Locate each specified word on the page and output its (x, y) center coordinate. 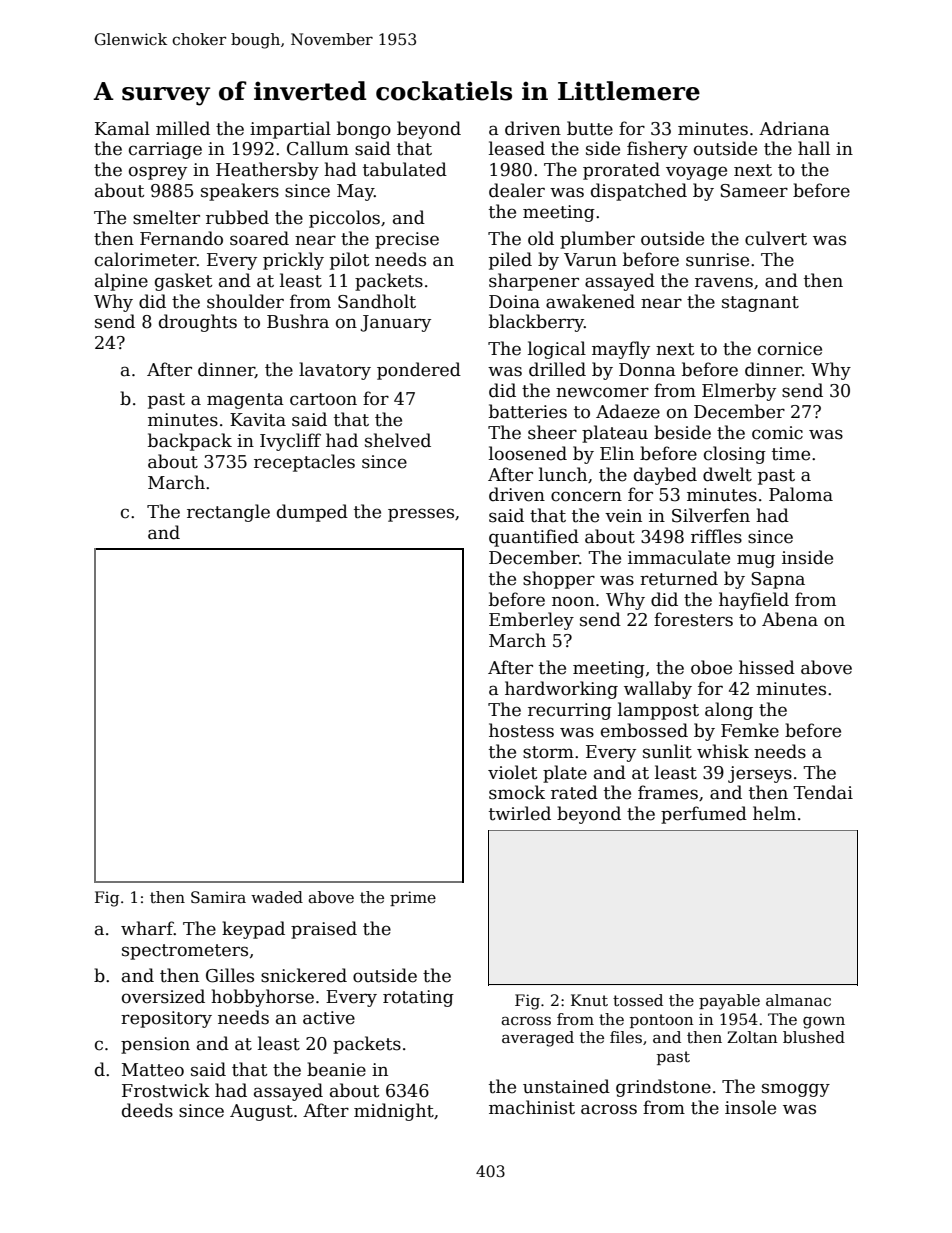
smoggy (796, 1090)
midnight (394, 1112)
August (261, 1112)
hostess (521, 730)
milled (183, 128)
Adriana (794, 128)
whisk (723, 751)
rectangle (228, 513)
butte (590, 128)
